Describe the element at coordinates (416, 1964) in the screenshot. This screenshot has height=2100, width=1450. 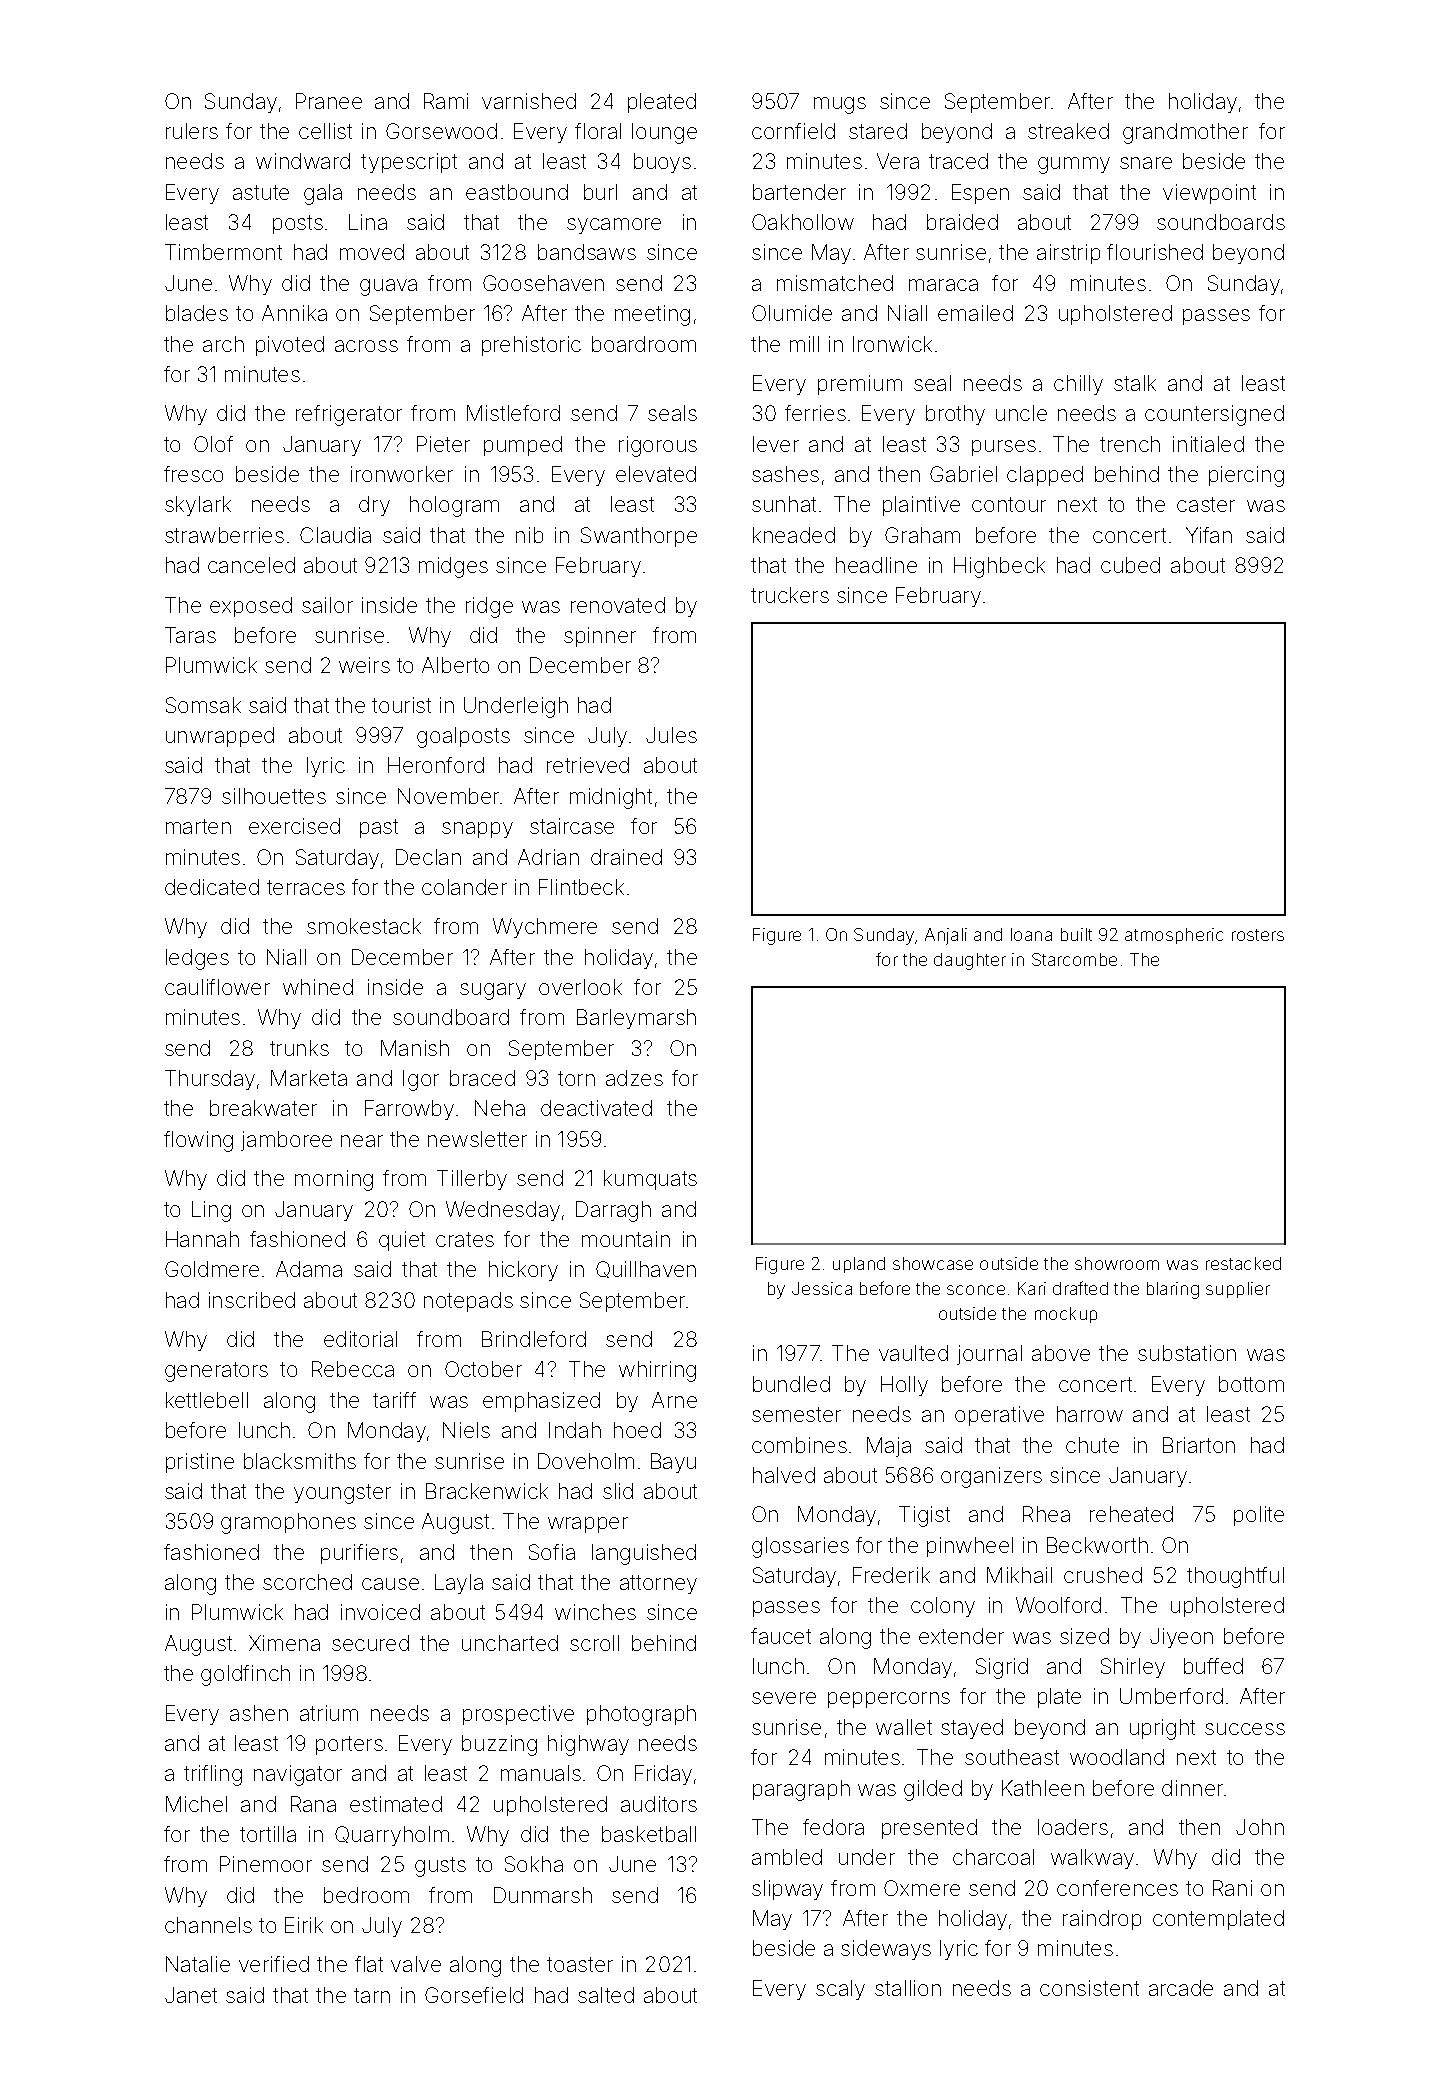
I see `valve` at that location.
